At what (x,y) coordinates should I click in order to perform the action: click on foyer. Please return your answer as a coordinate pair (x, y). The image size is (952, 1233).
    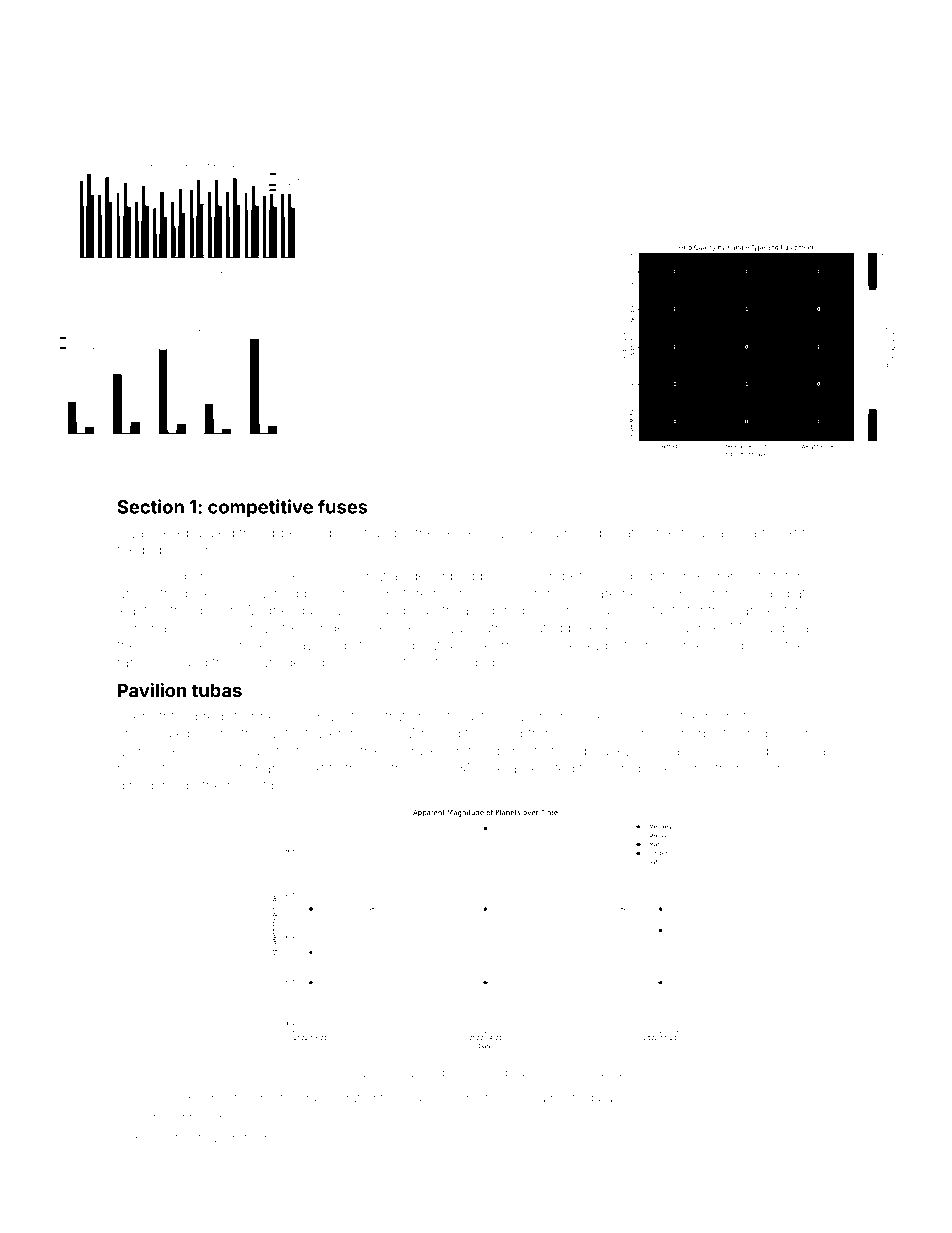
    Looking at the image, I should click on (295, 1099).
